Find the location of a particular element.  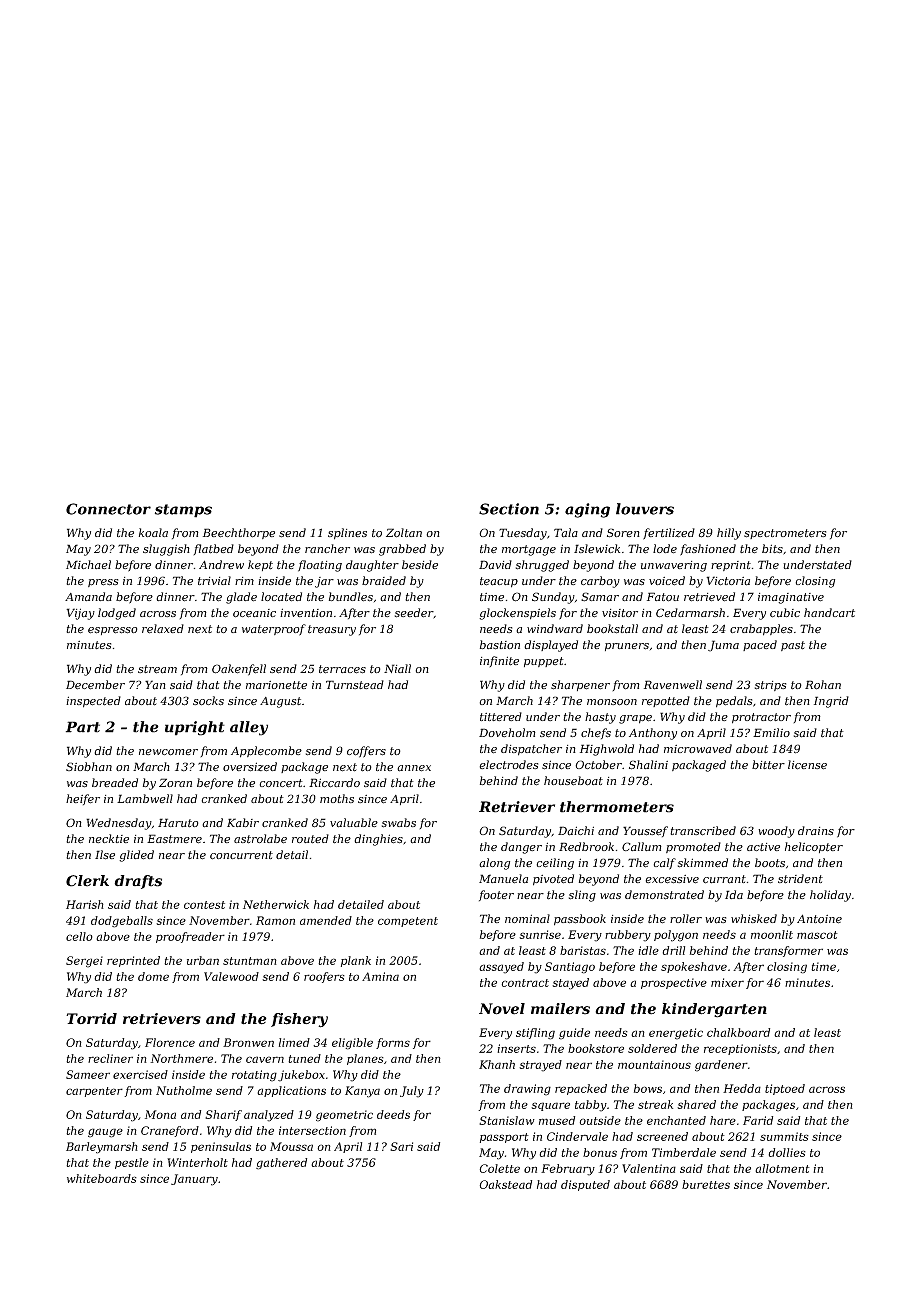

January is located at coordinates (194, 1180).
